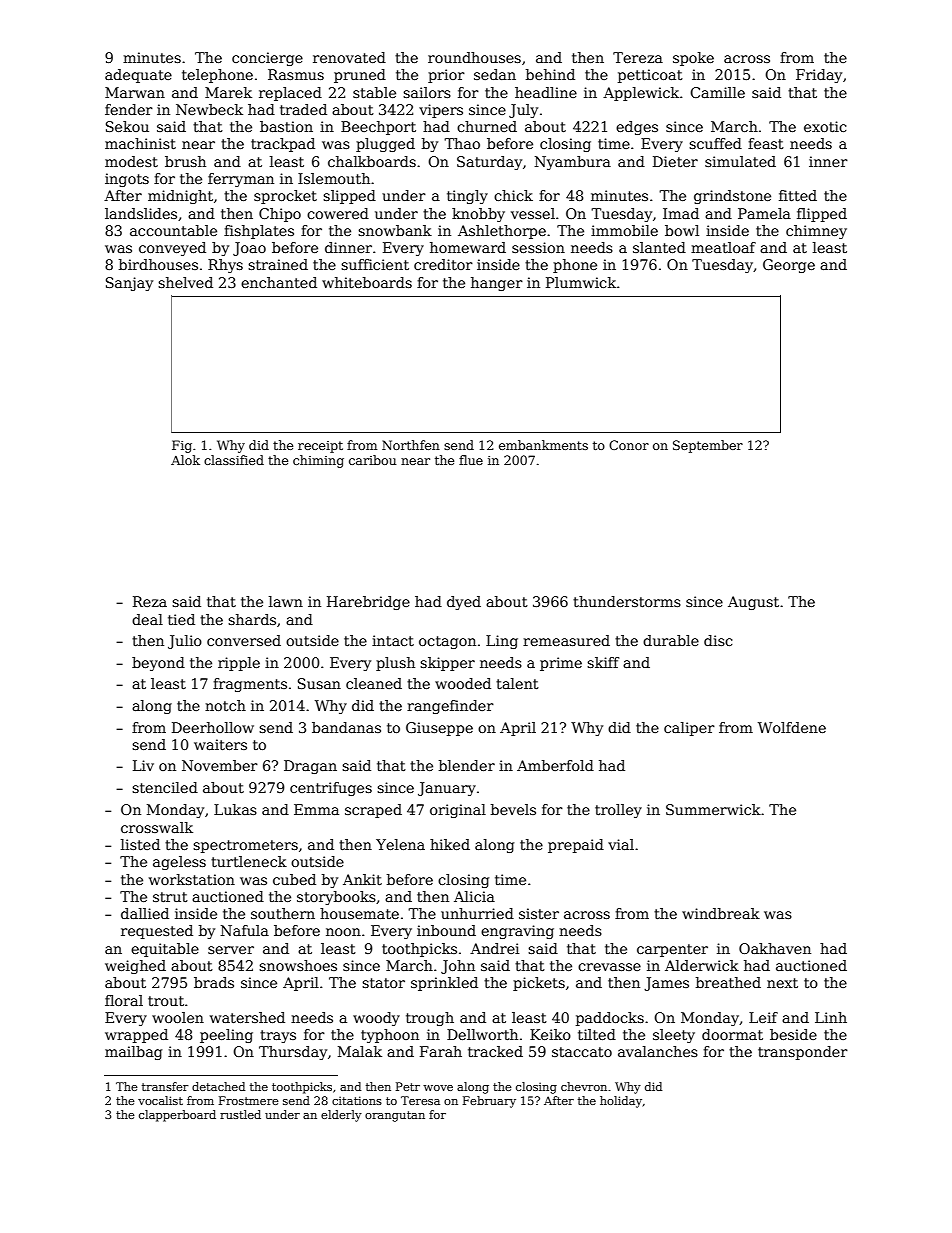 This screenshot has height=1233, width=952. Describe the element at coordinates (286, 601) in the screenshot. I see `lawn` at that location.
